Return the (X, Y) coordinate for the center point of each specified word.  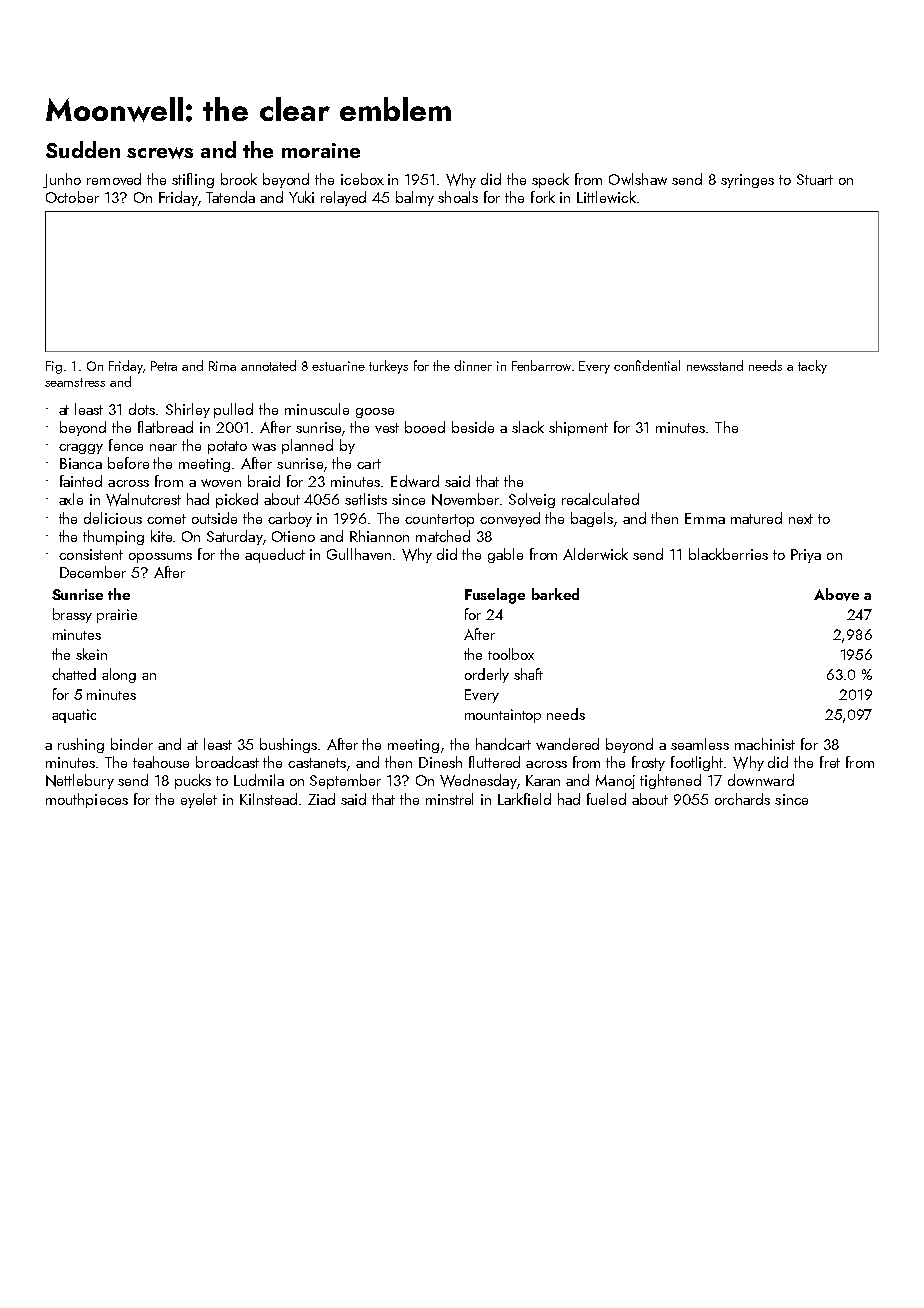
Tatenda (230, 197)
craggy (81, 449)
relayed (343, 198)
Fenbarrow (541, 365)
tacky (812, 367)
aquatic (74, 716)
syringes (747, 181)
